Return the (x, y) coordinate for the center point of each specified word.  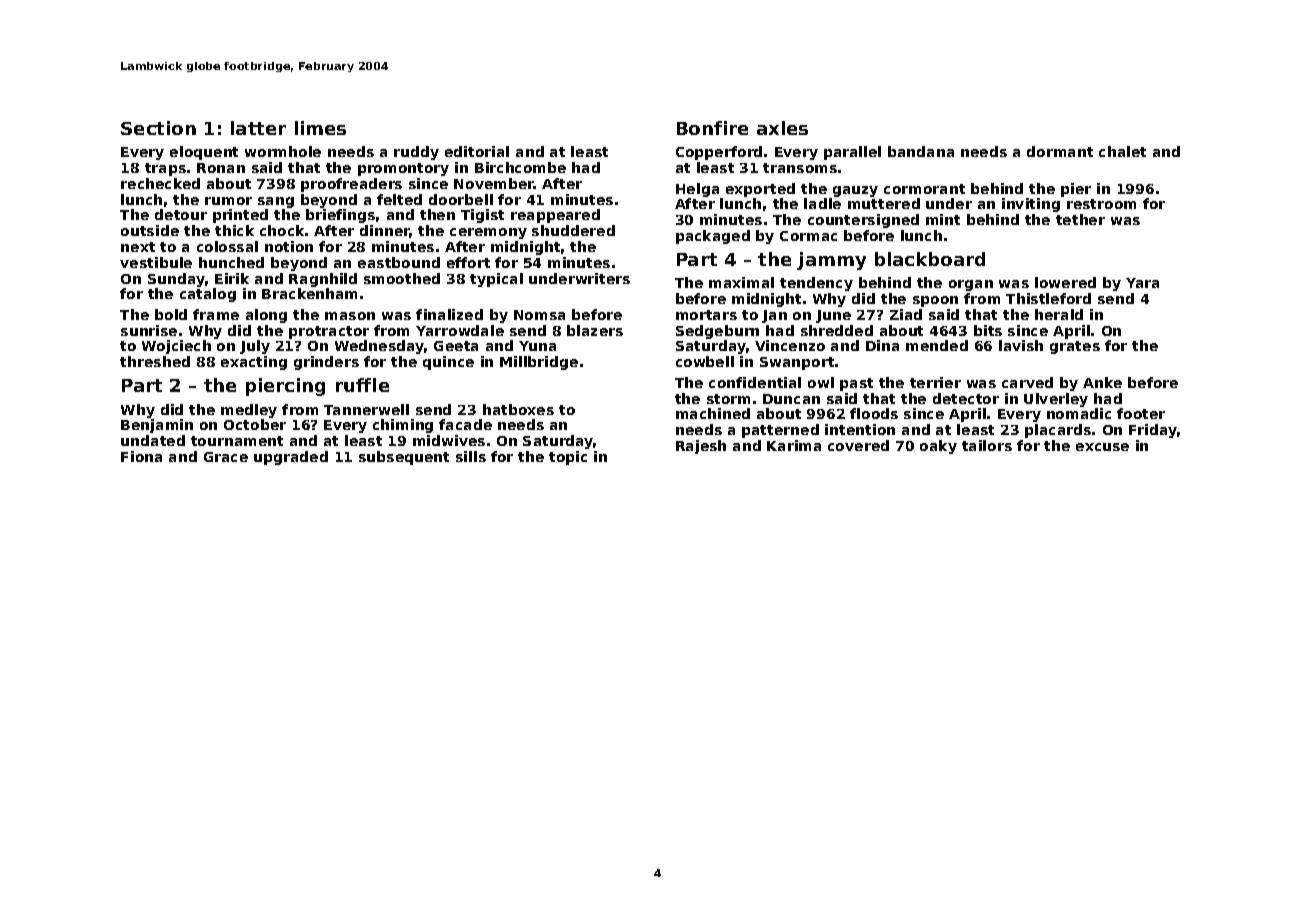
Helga (697, 190)
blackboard (930, 259)
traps (165, 169)
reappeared (555, 216)
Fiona (141, 456)
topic (568, 458)
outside (150, 230)
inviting (1031, 205)
